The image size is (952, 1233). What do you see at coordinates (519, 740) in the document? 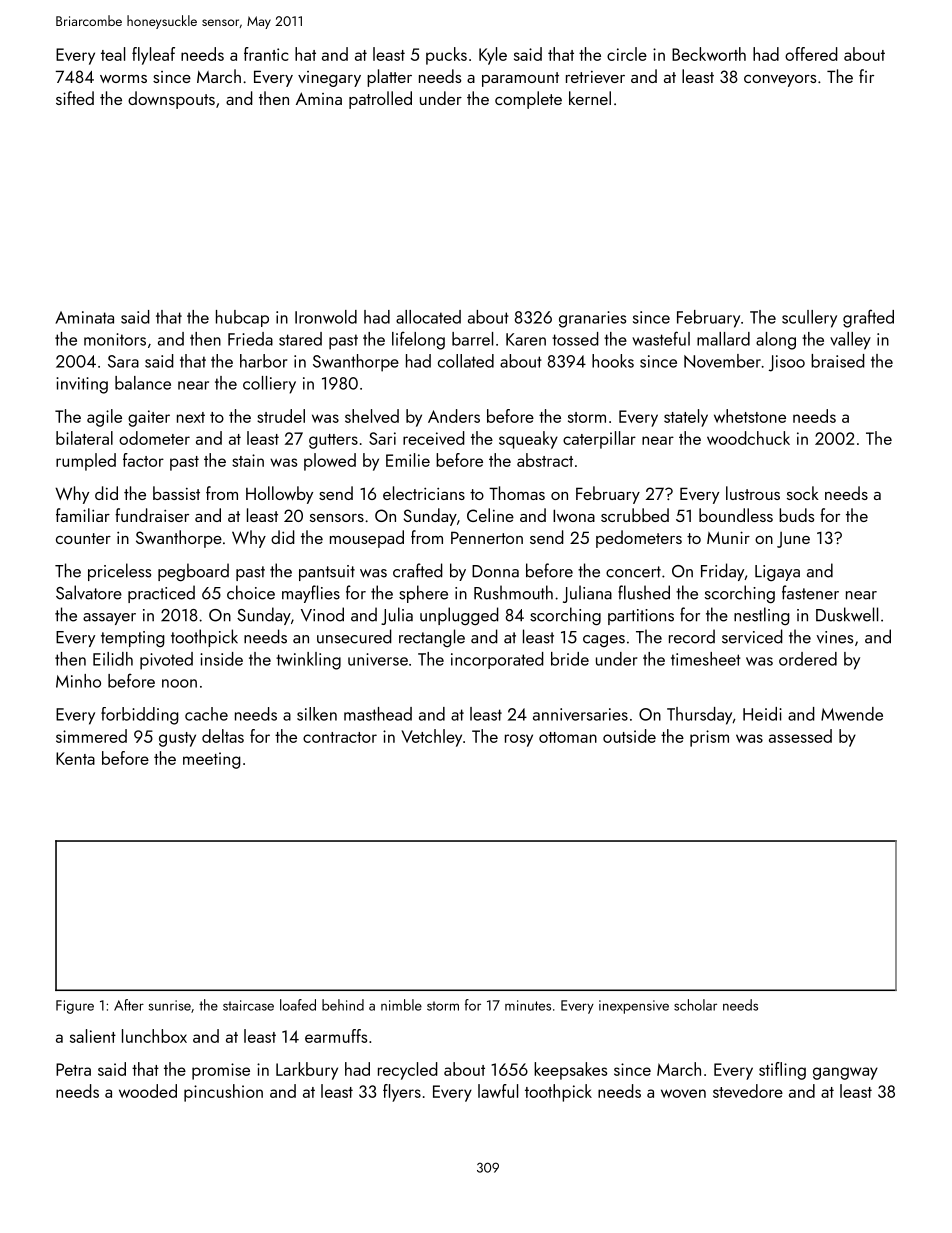
I see `rosy` at bounding box center [519, 740].
